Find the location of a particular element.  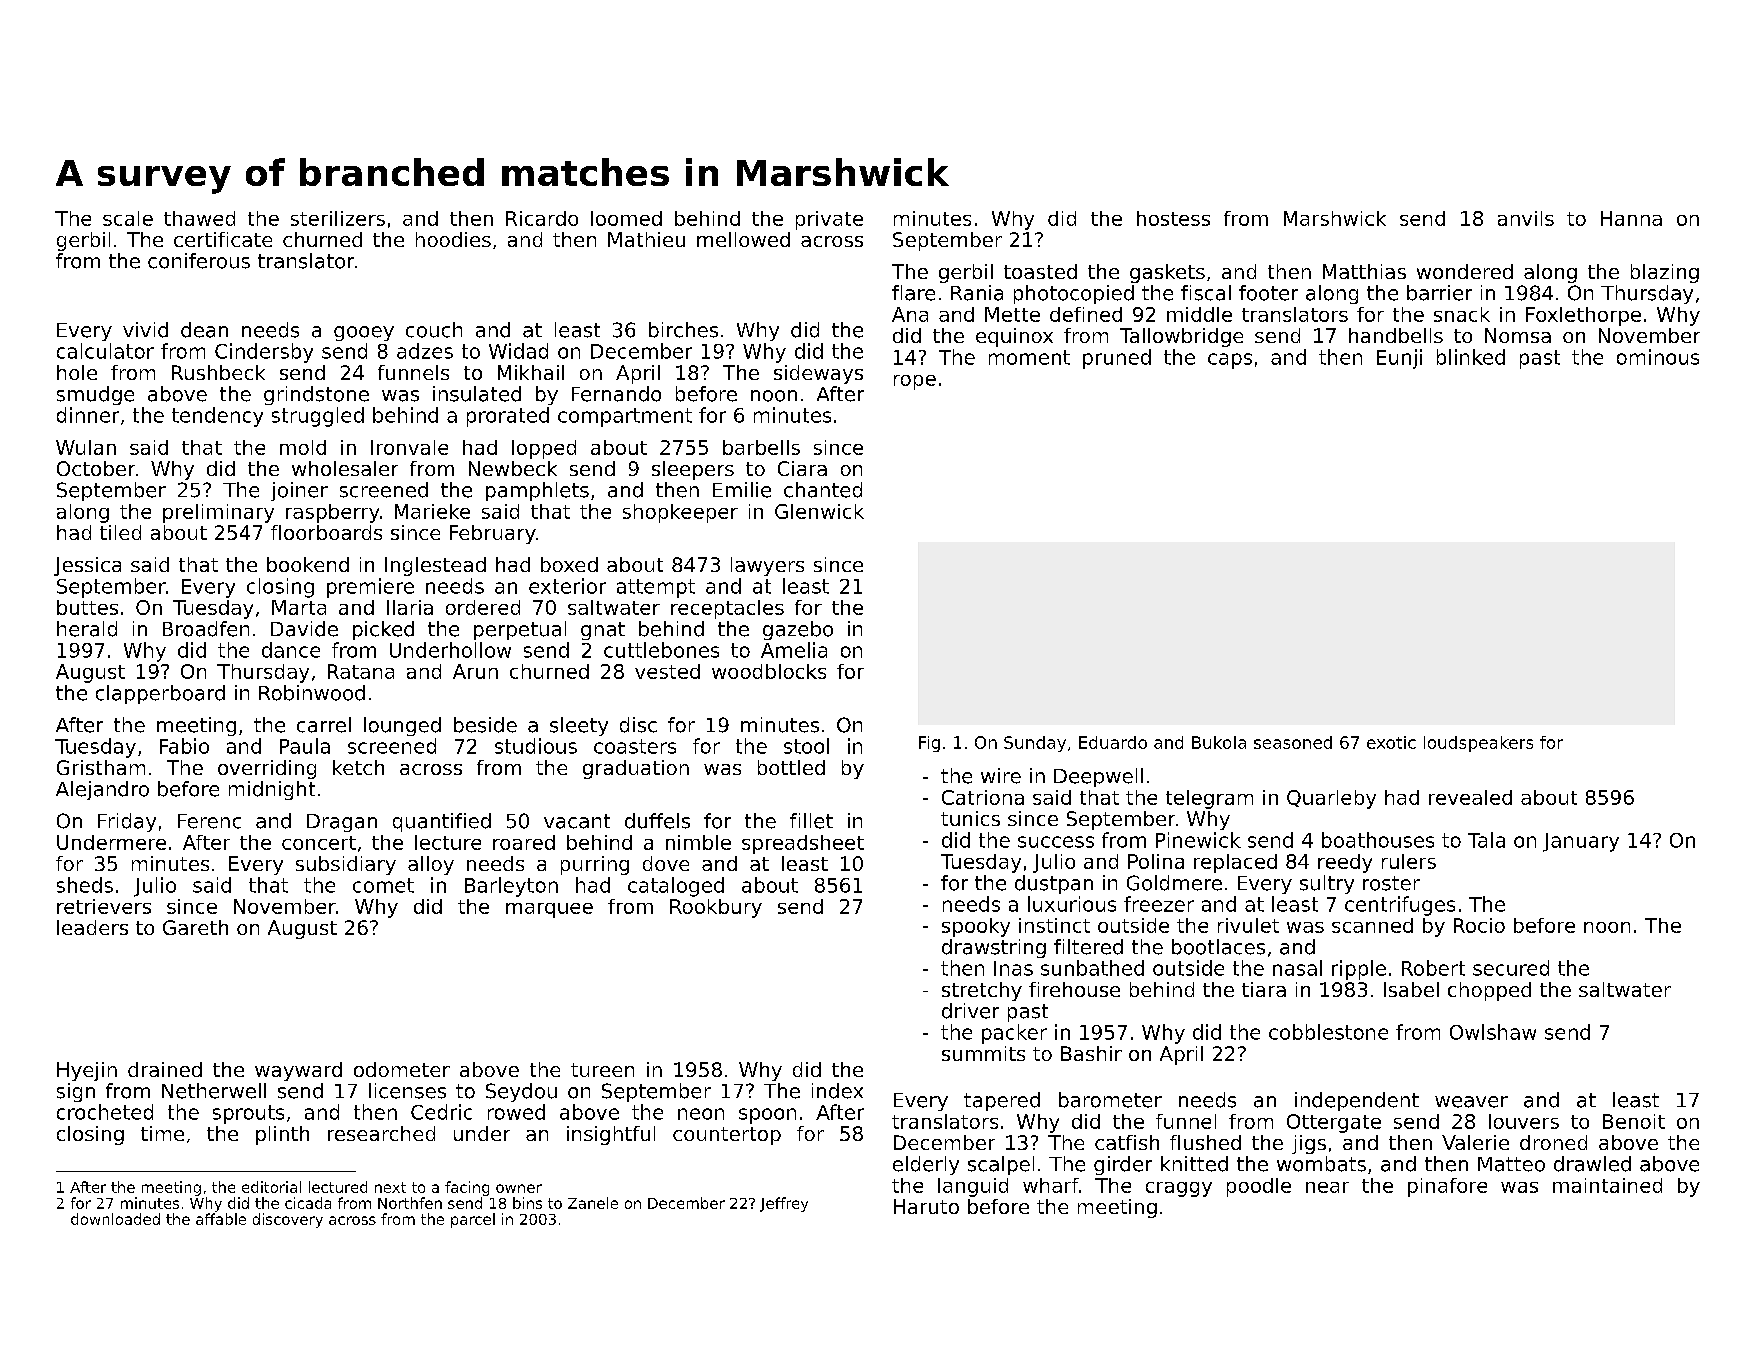

loudspeakers is located at coordinates (1478, 744).
